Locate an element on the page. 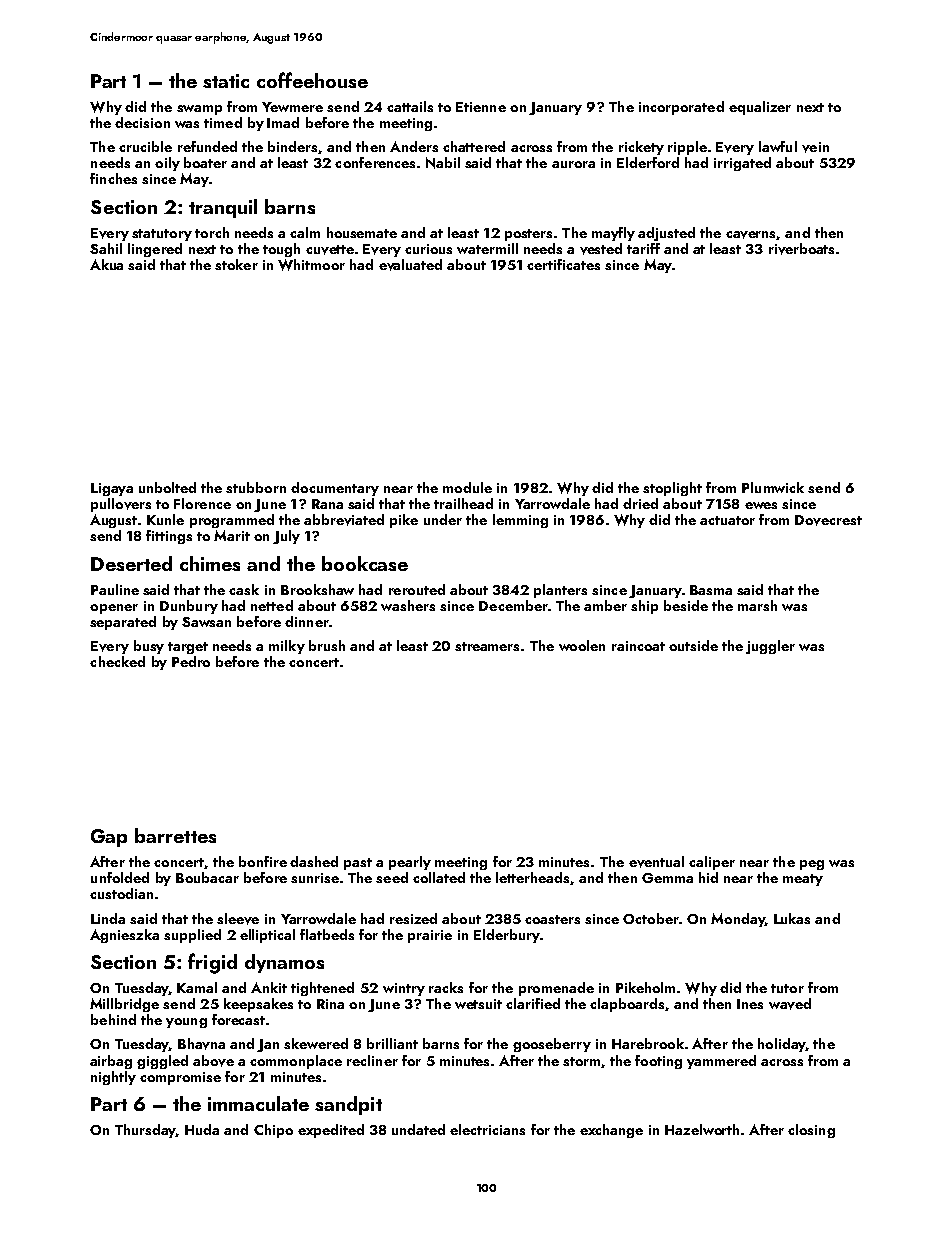 The height and width of the document is (1233, 952). static is located at coordinates (226, 81).
